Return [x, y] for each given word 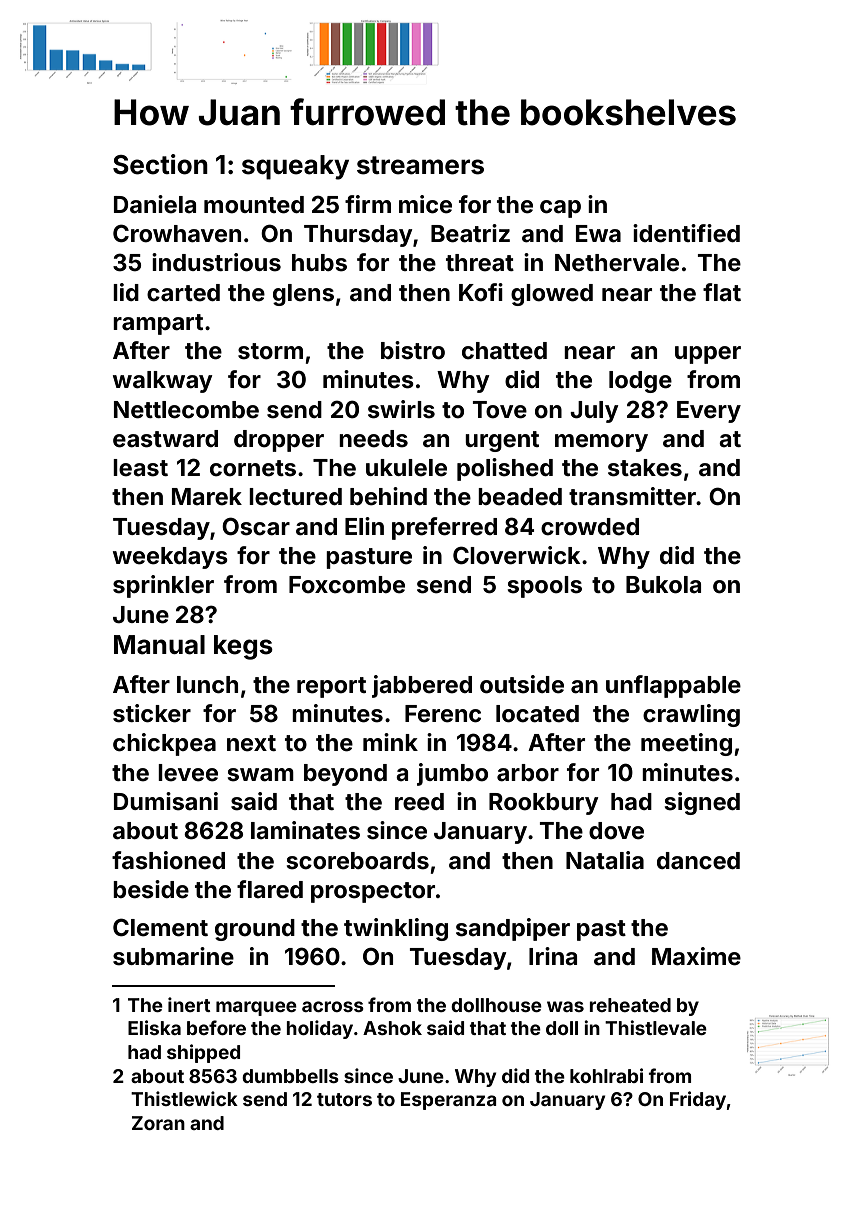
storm [270, 351]
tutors [344, 1099]
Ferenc [443, 714]
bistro [413, 350]
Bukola [663, 585]
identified [686, 233]
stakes [645, 468]
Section [160, 164]
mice [425, 204]
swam [261, 775]
